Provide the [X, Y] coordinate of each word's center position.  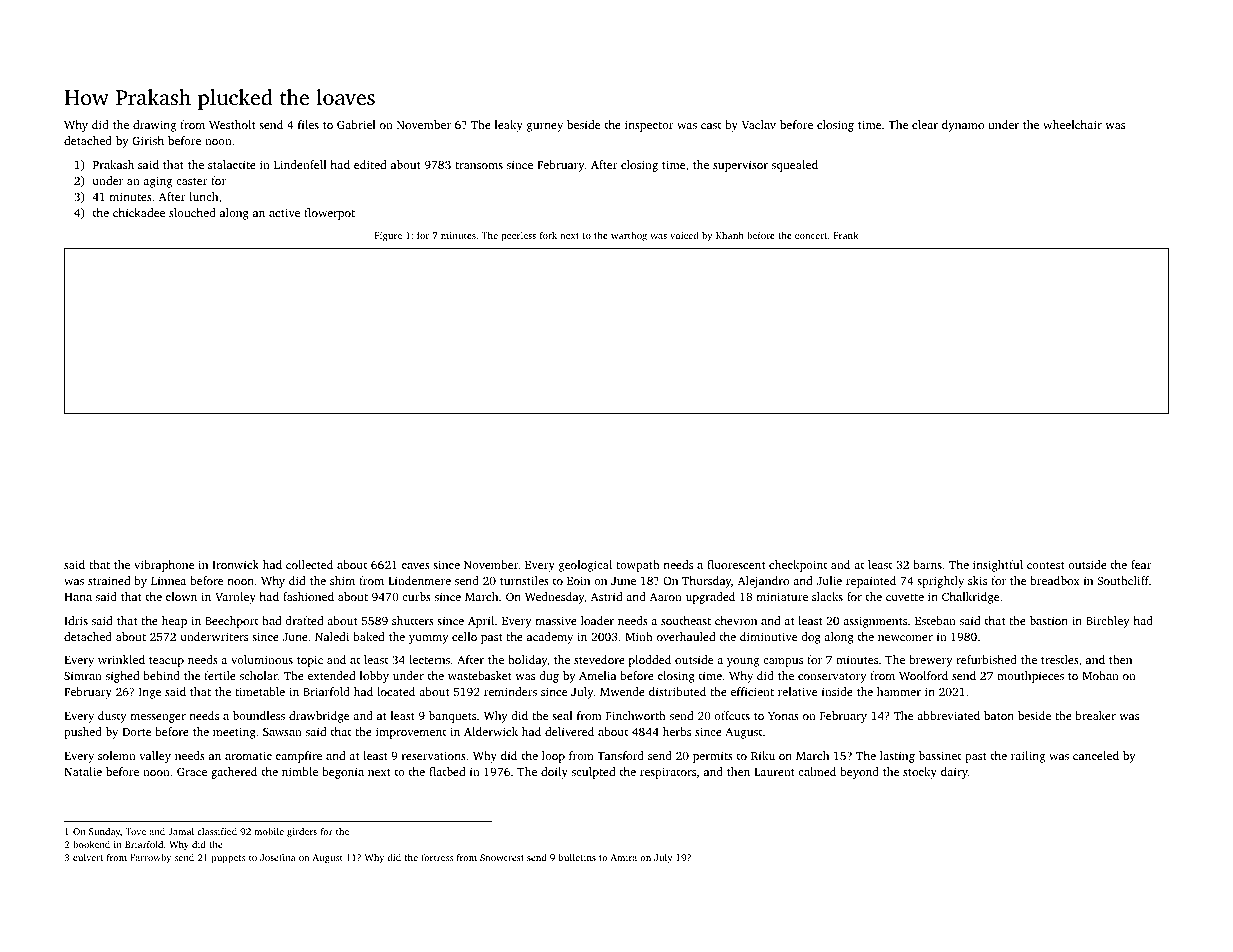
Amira [624, 857]
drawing [154, 126]
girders [302, 832]
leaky [509, 126]
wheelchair [1072, 124]
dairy [954, 773]
